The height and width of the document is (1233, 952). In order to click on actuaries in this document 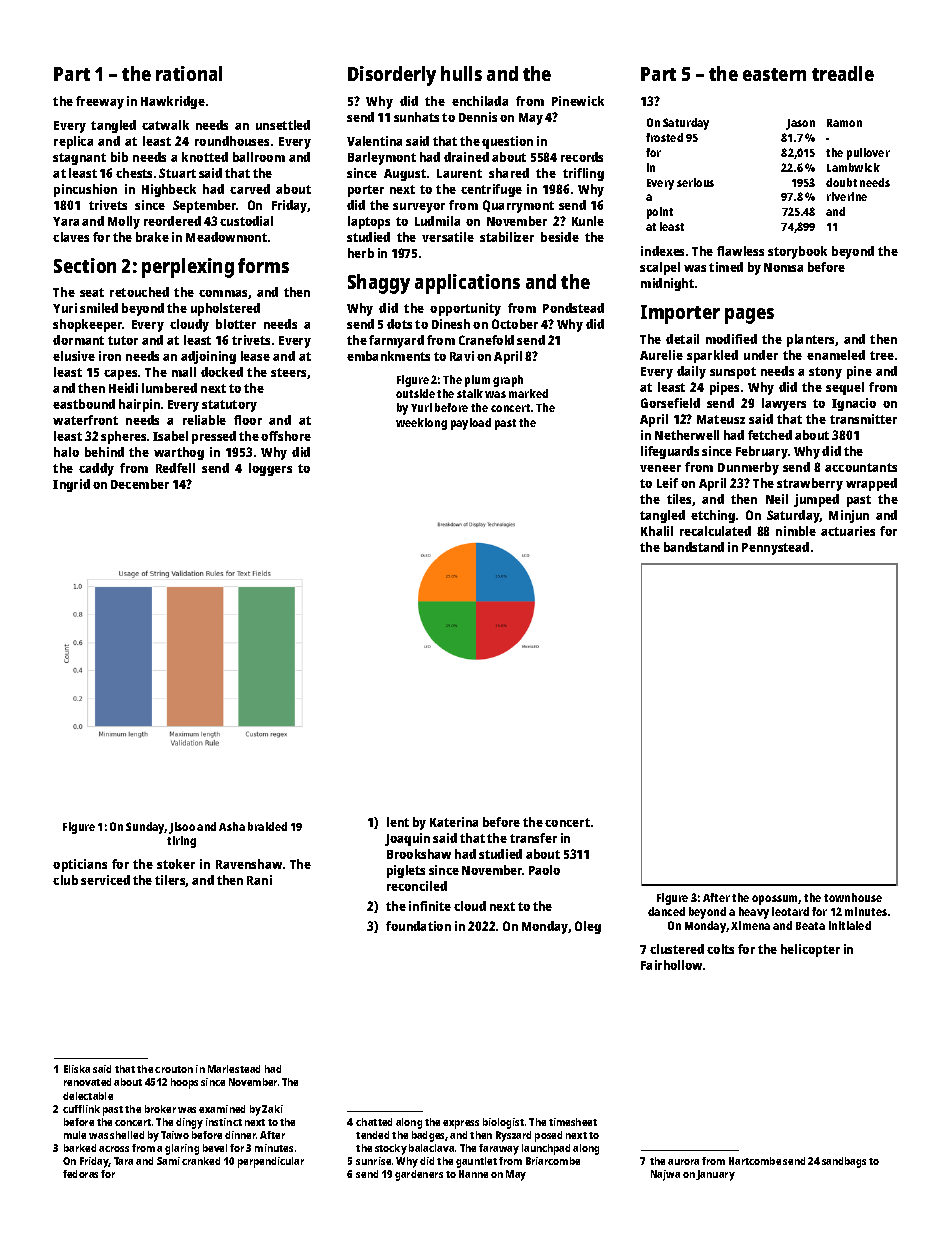, I will do `click(848, 531)`.
